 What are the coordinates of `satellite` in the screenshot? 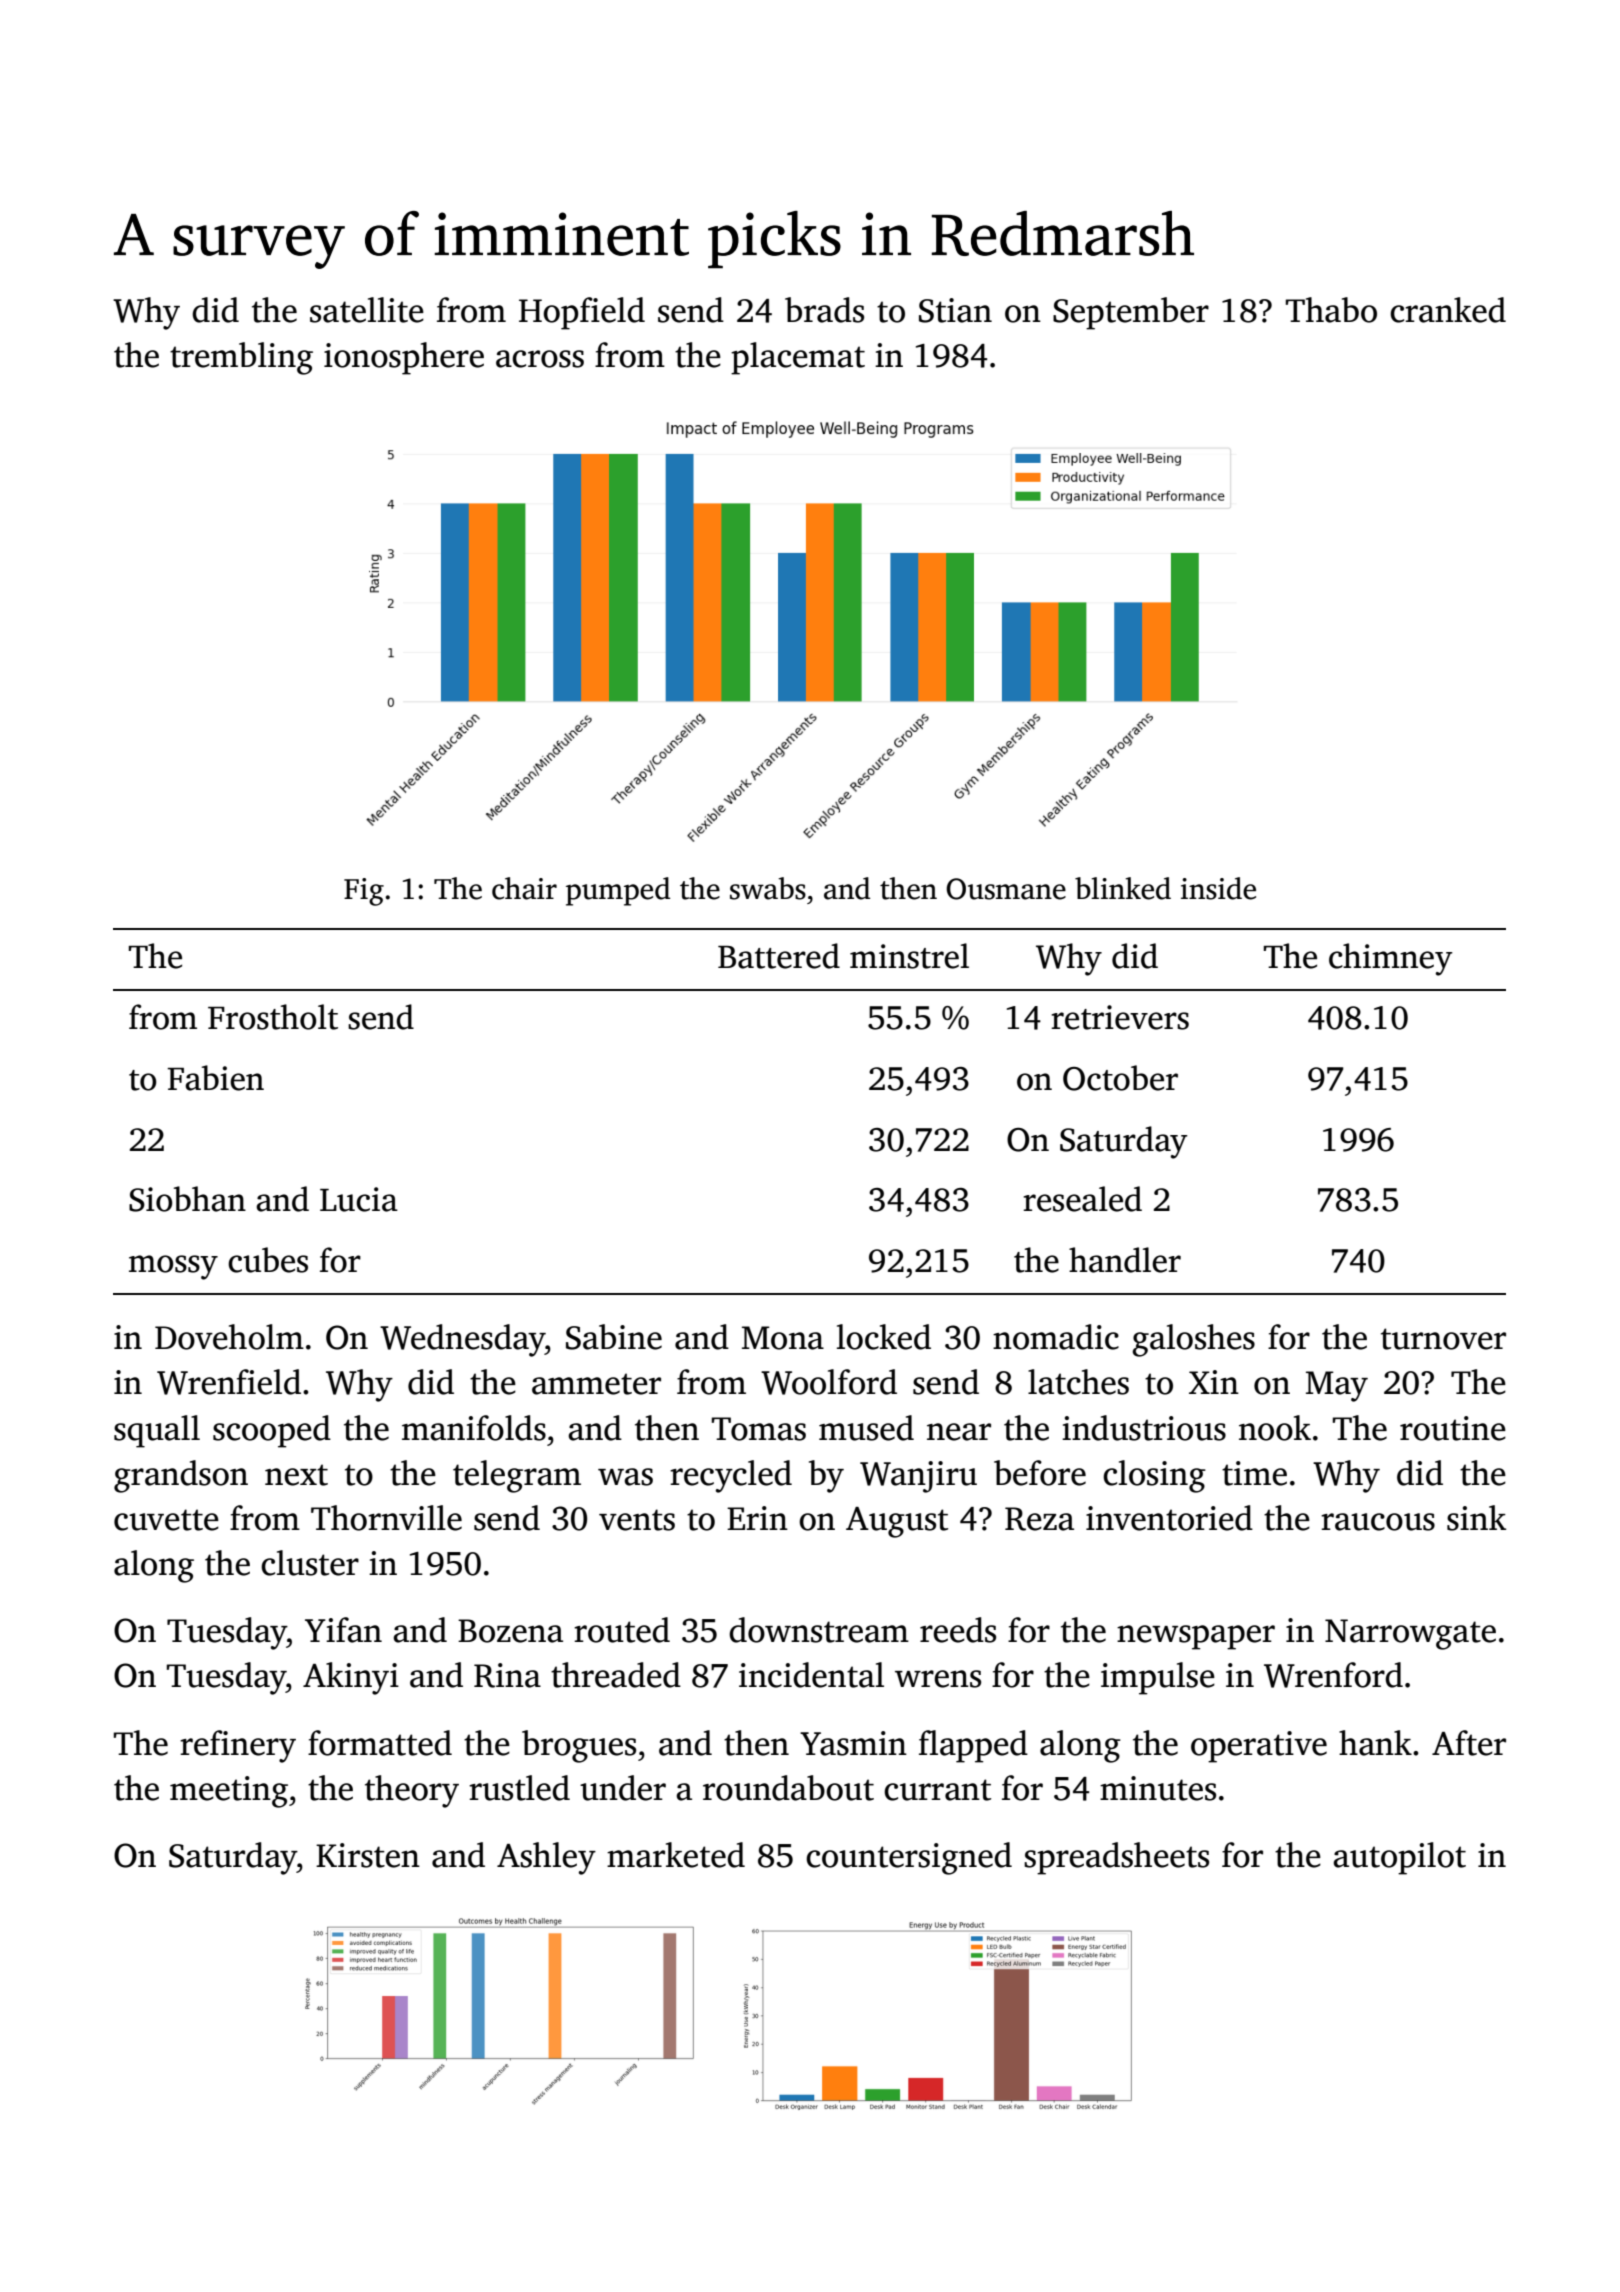 It's located at (367, 310).
